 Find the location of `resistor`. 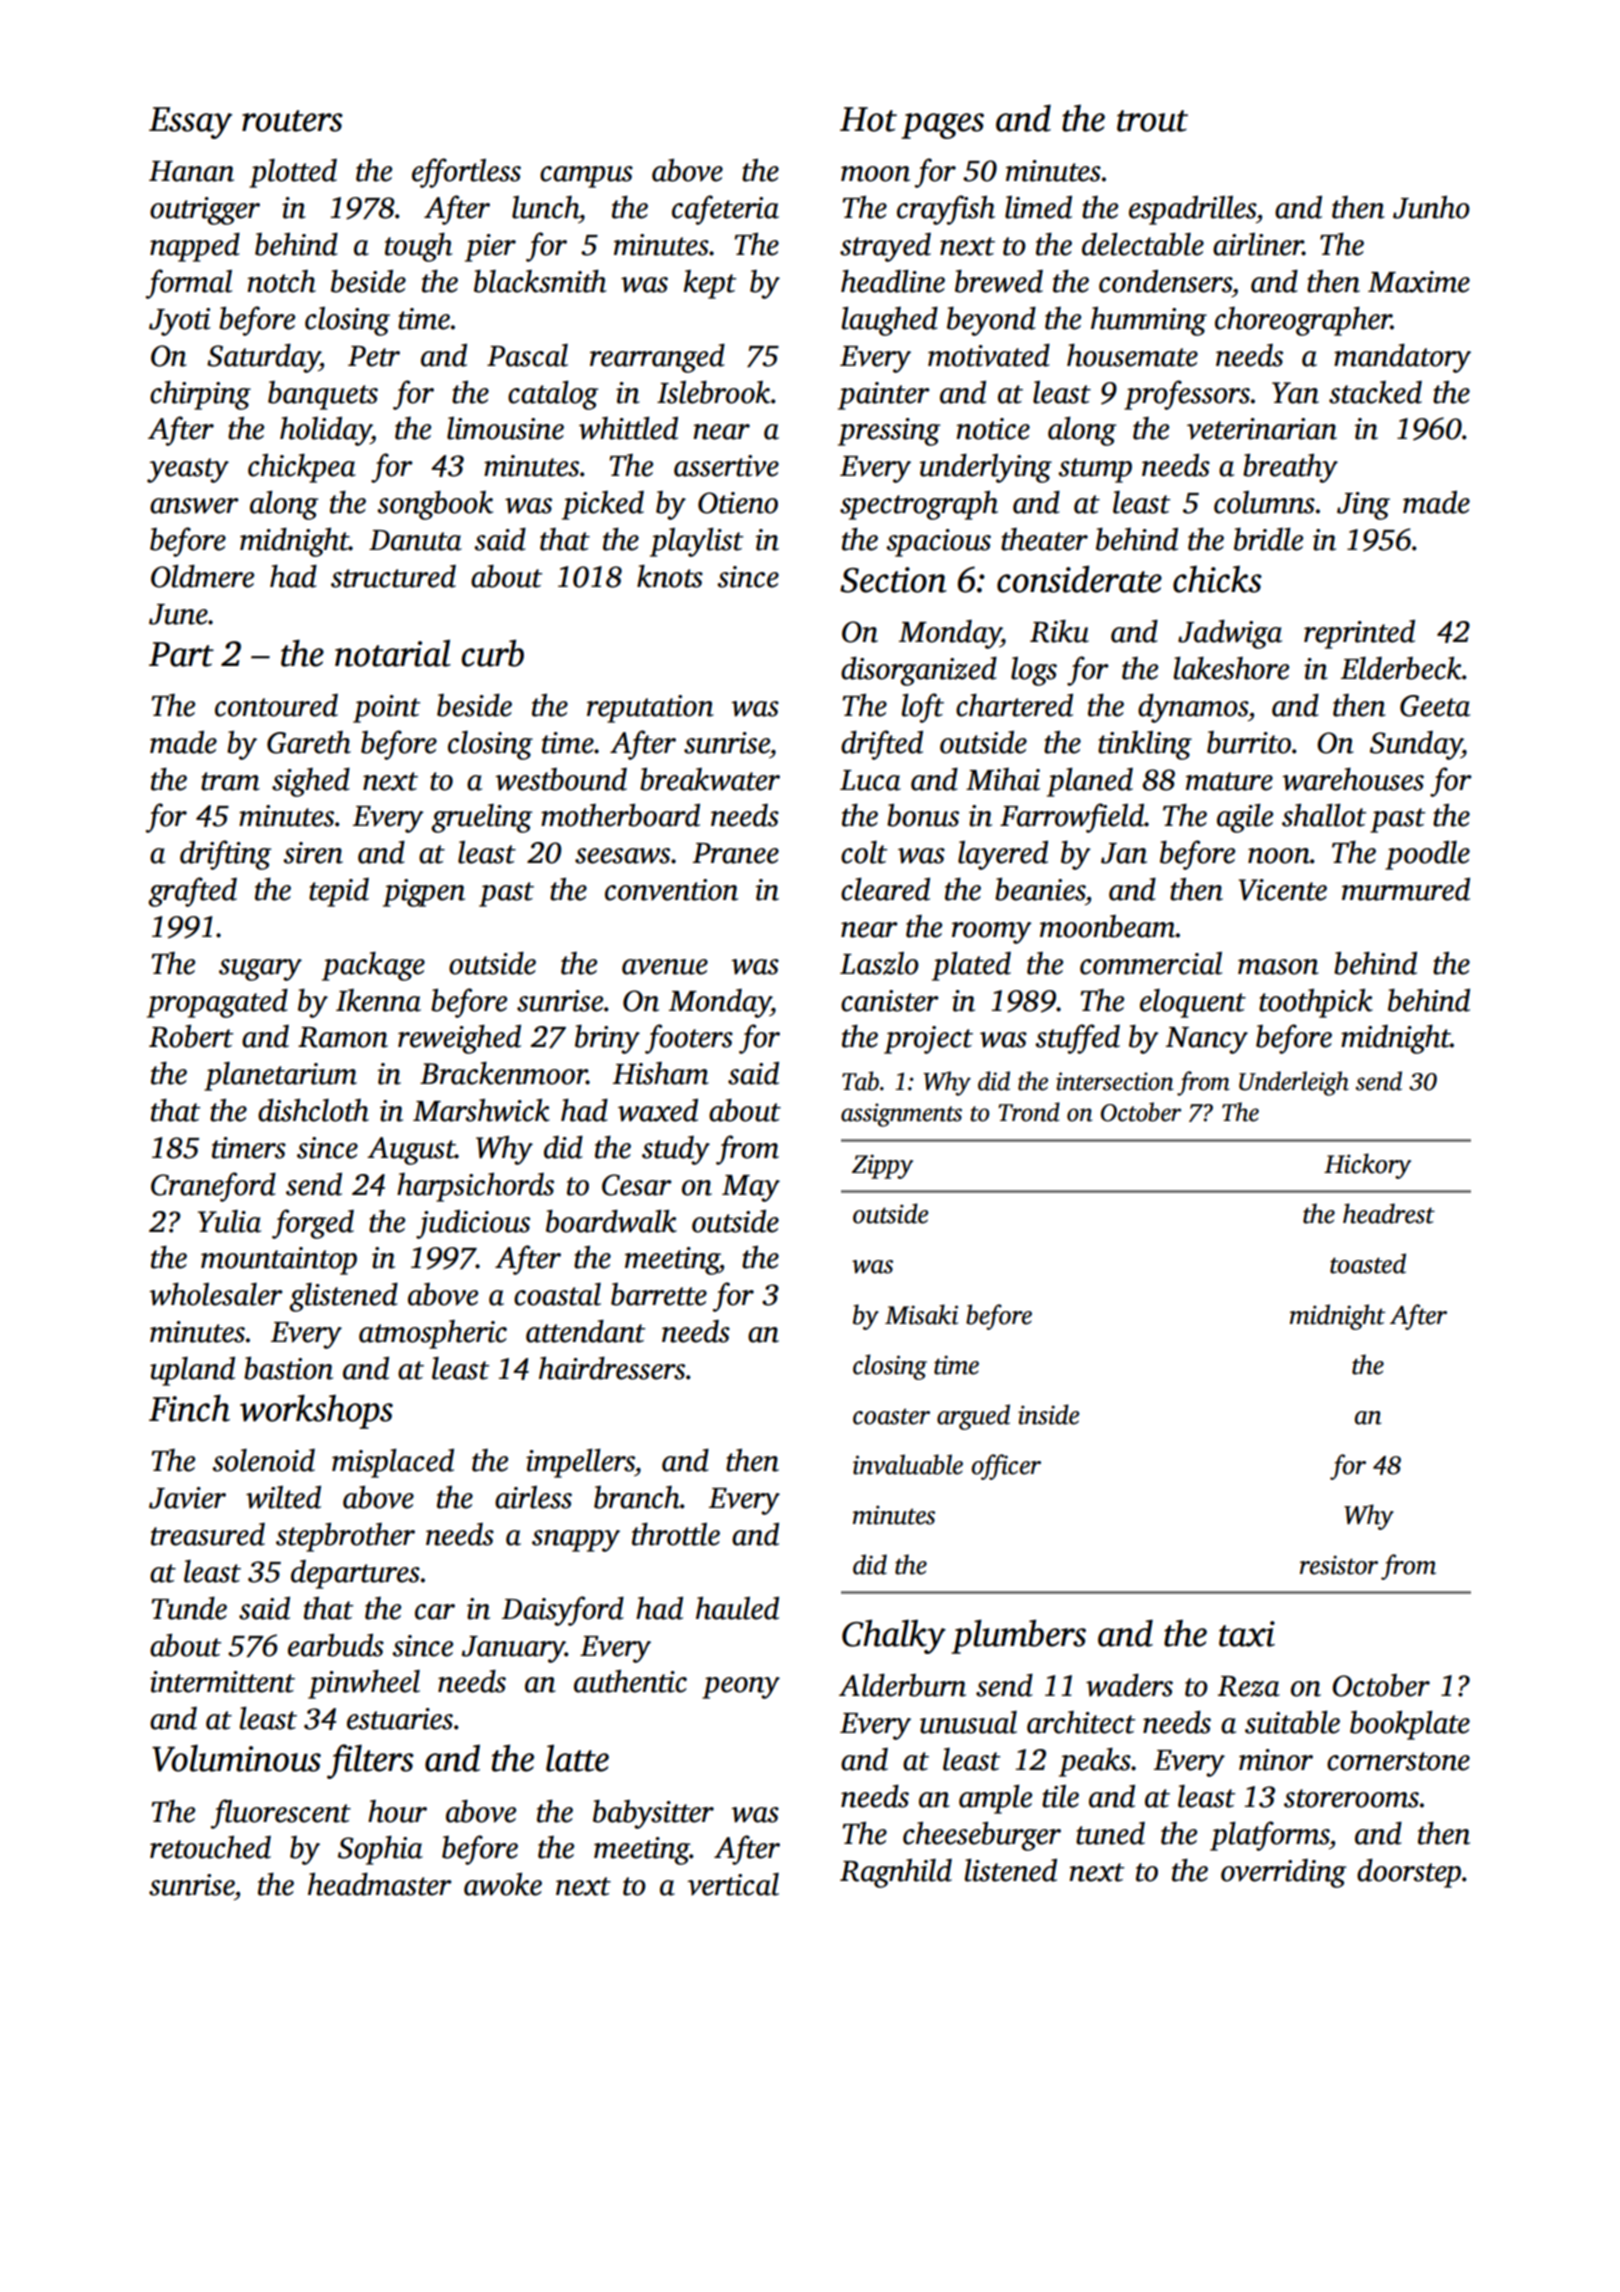

resistor is located at coordinates (1339, 1565).
